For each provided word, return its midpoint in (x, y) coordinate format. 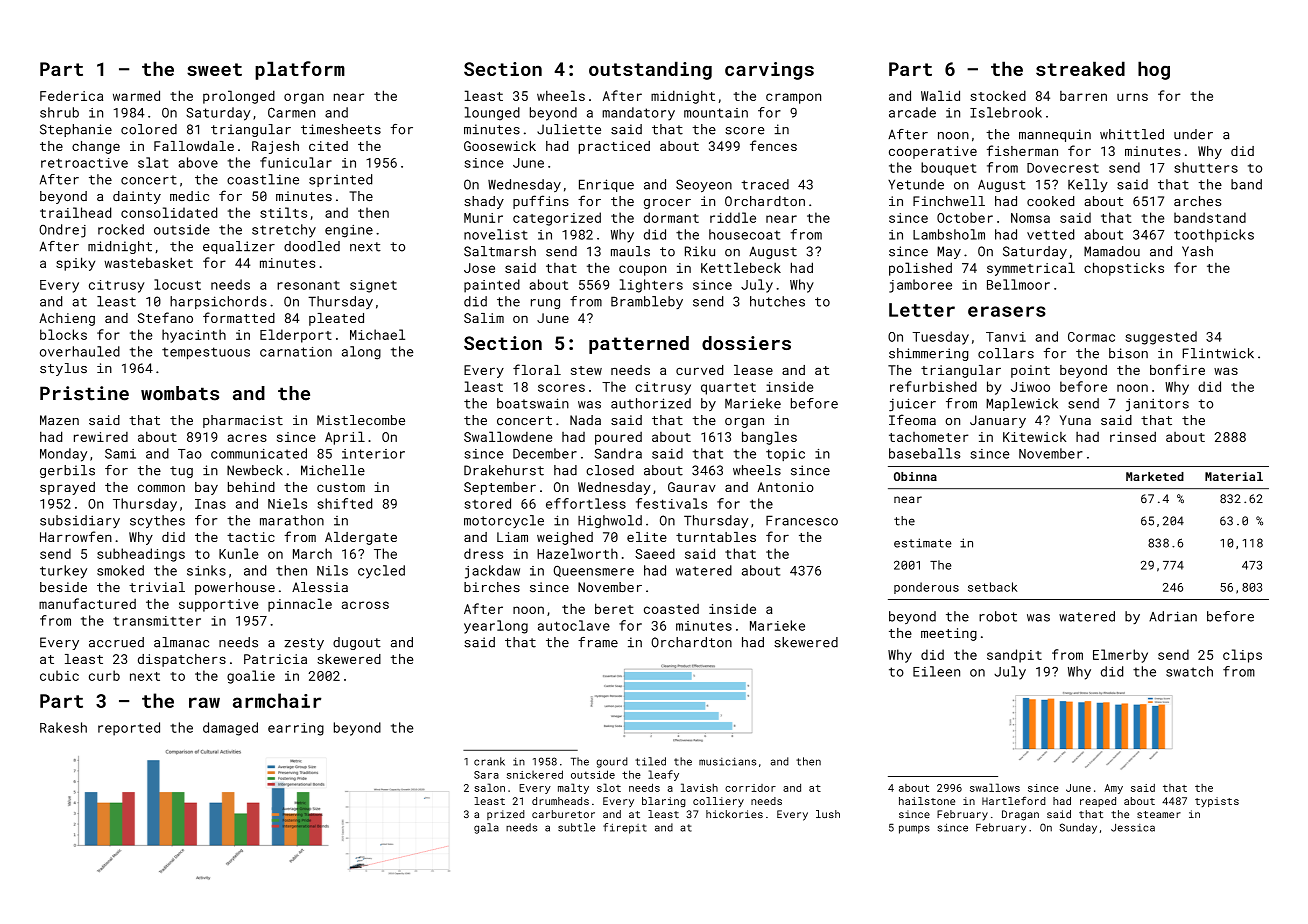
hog (1154, 70)
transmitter (157, 621)
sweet (214, 69)
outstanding (650, 70)
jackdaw (492, 572)
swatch (1189, 671)
